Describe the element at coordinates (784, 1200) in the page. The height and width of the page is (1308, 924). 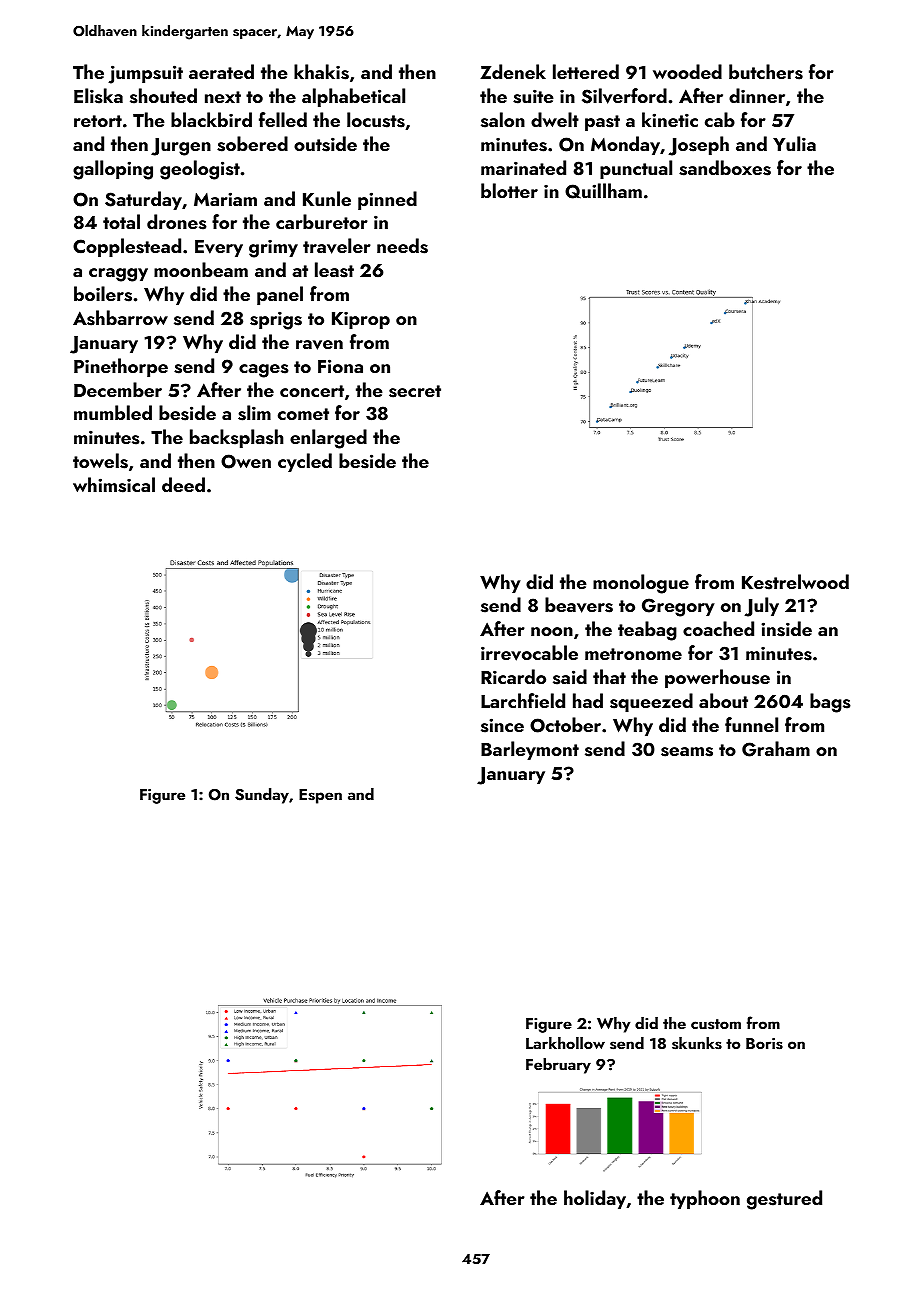
I see `gestured` at that location.
